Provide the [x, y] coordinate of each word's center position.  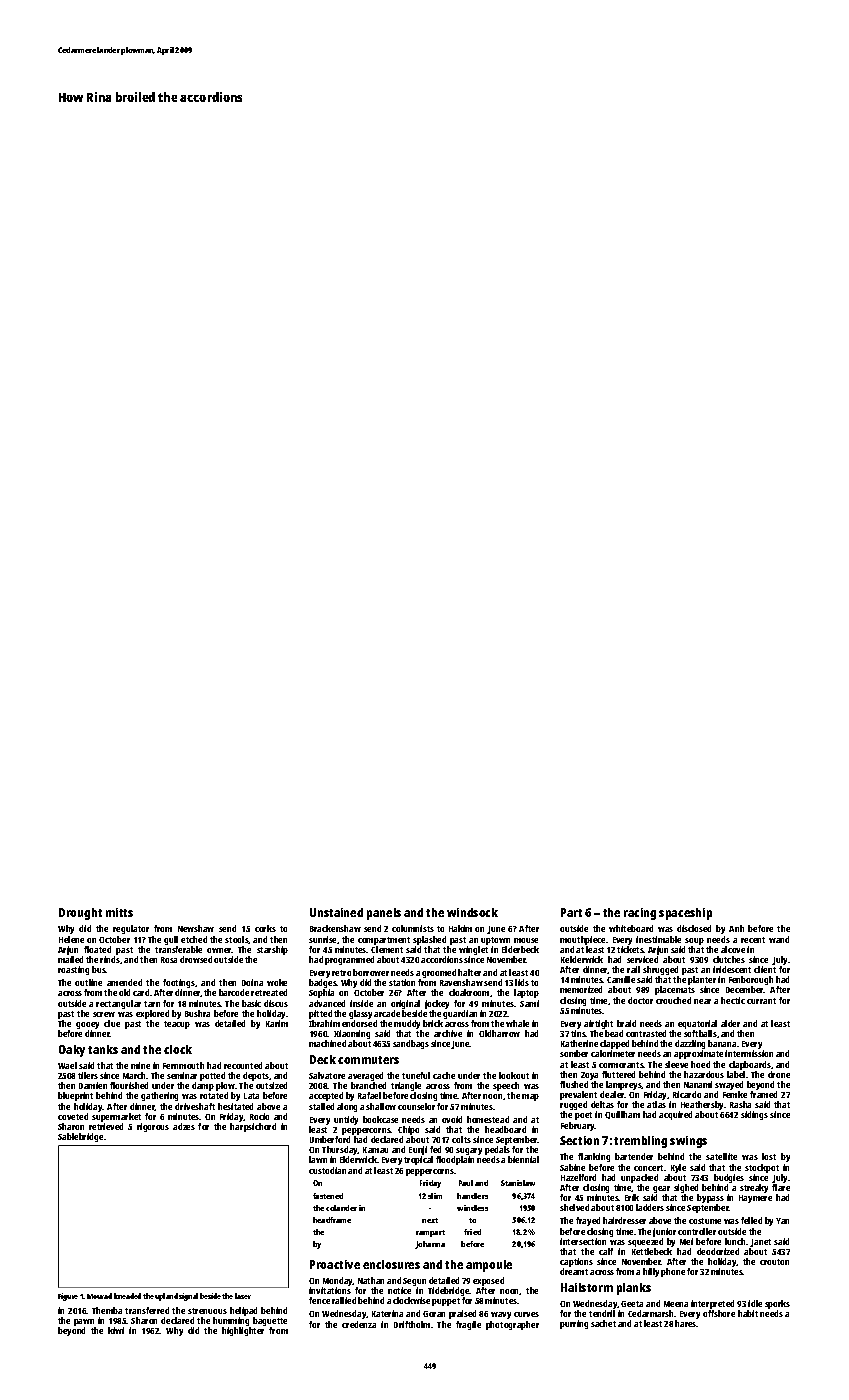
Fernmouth [183, 1065]
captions [576, 1262]
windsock [472, 912]
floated [97, 949]
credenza [359, 1324]
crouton [774, 1262]
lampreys [624, 1085]
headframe [332, 1220]
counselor [416, 1106]
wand [779, 939]
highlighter [243, 1331]
